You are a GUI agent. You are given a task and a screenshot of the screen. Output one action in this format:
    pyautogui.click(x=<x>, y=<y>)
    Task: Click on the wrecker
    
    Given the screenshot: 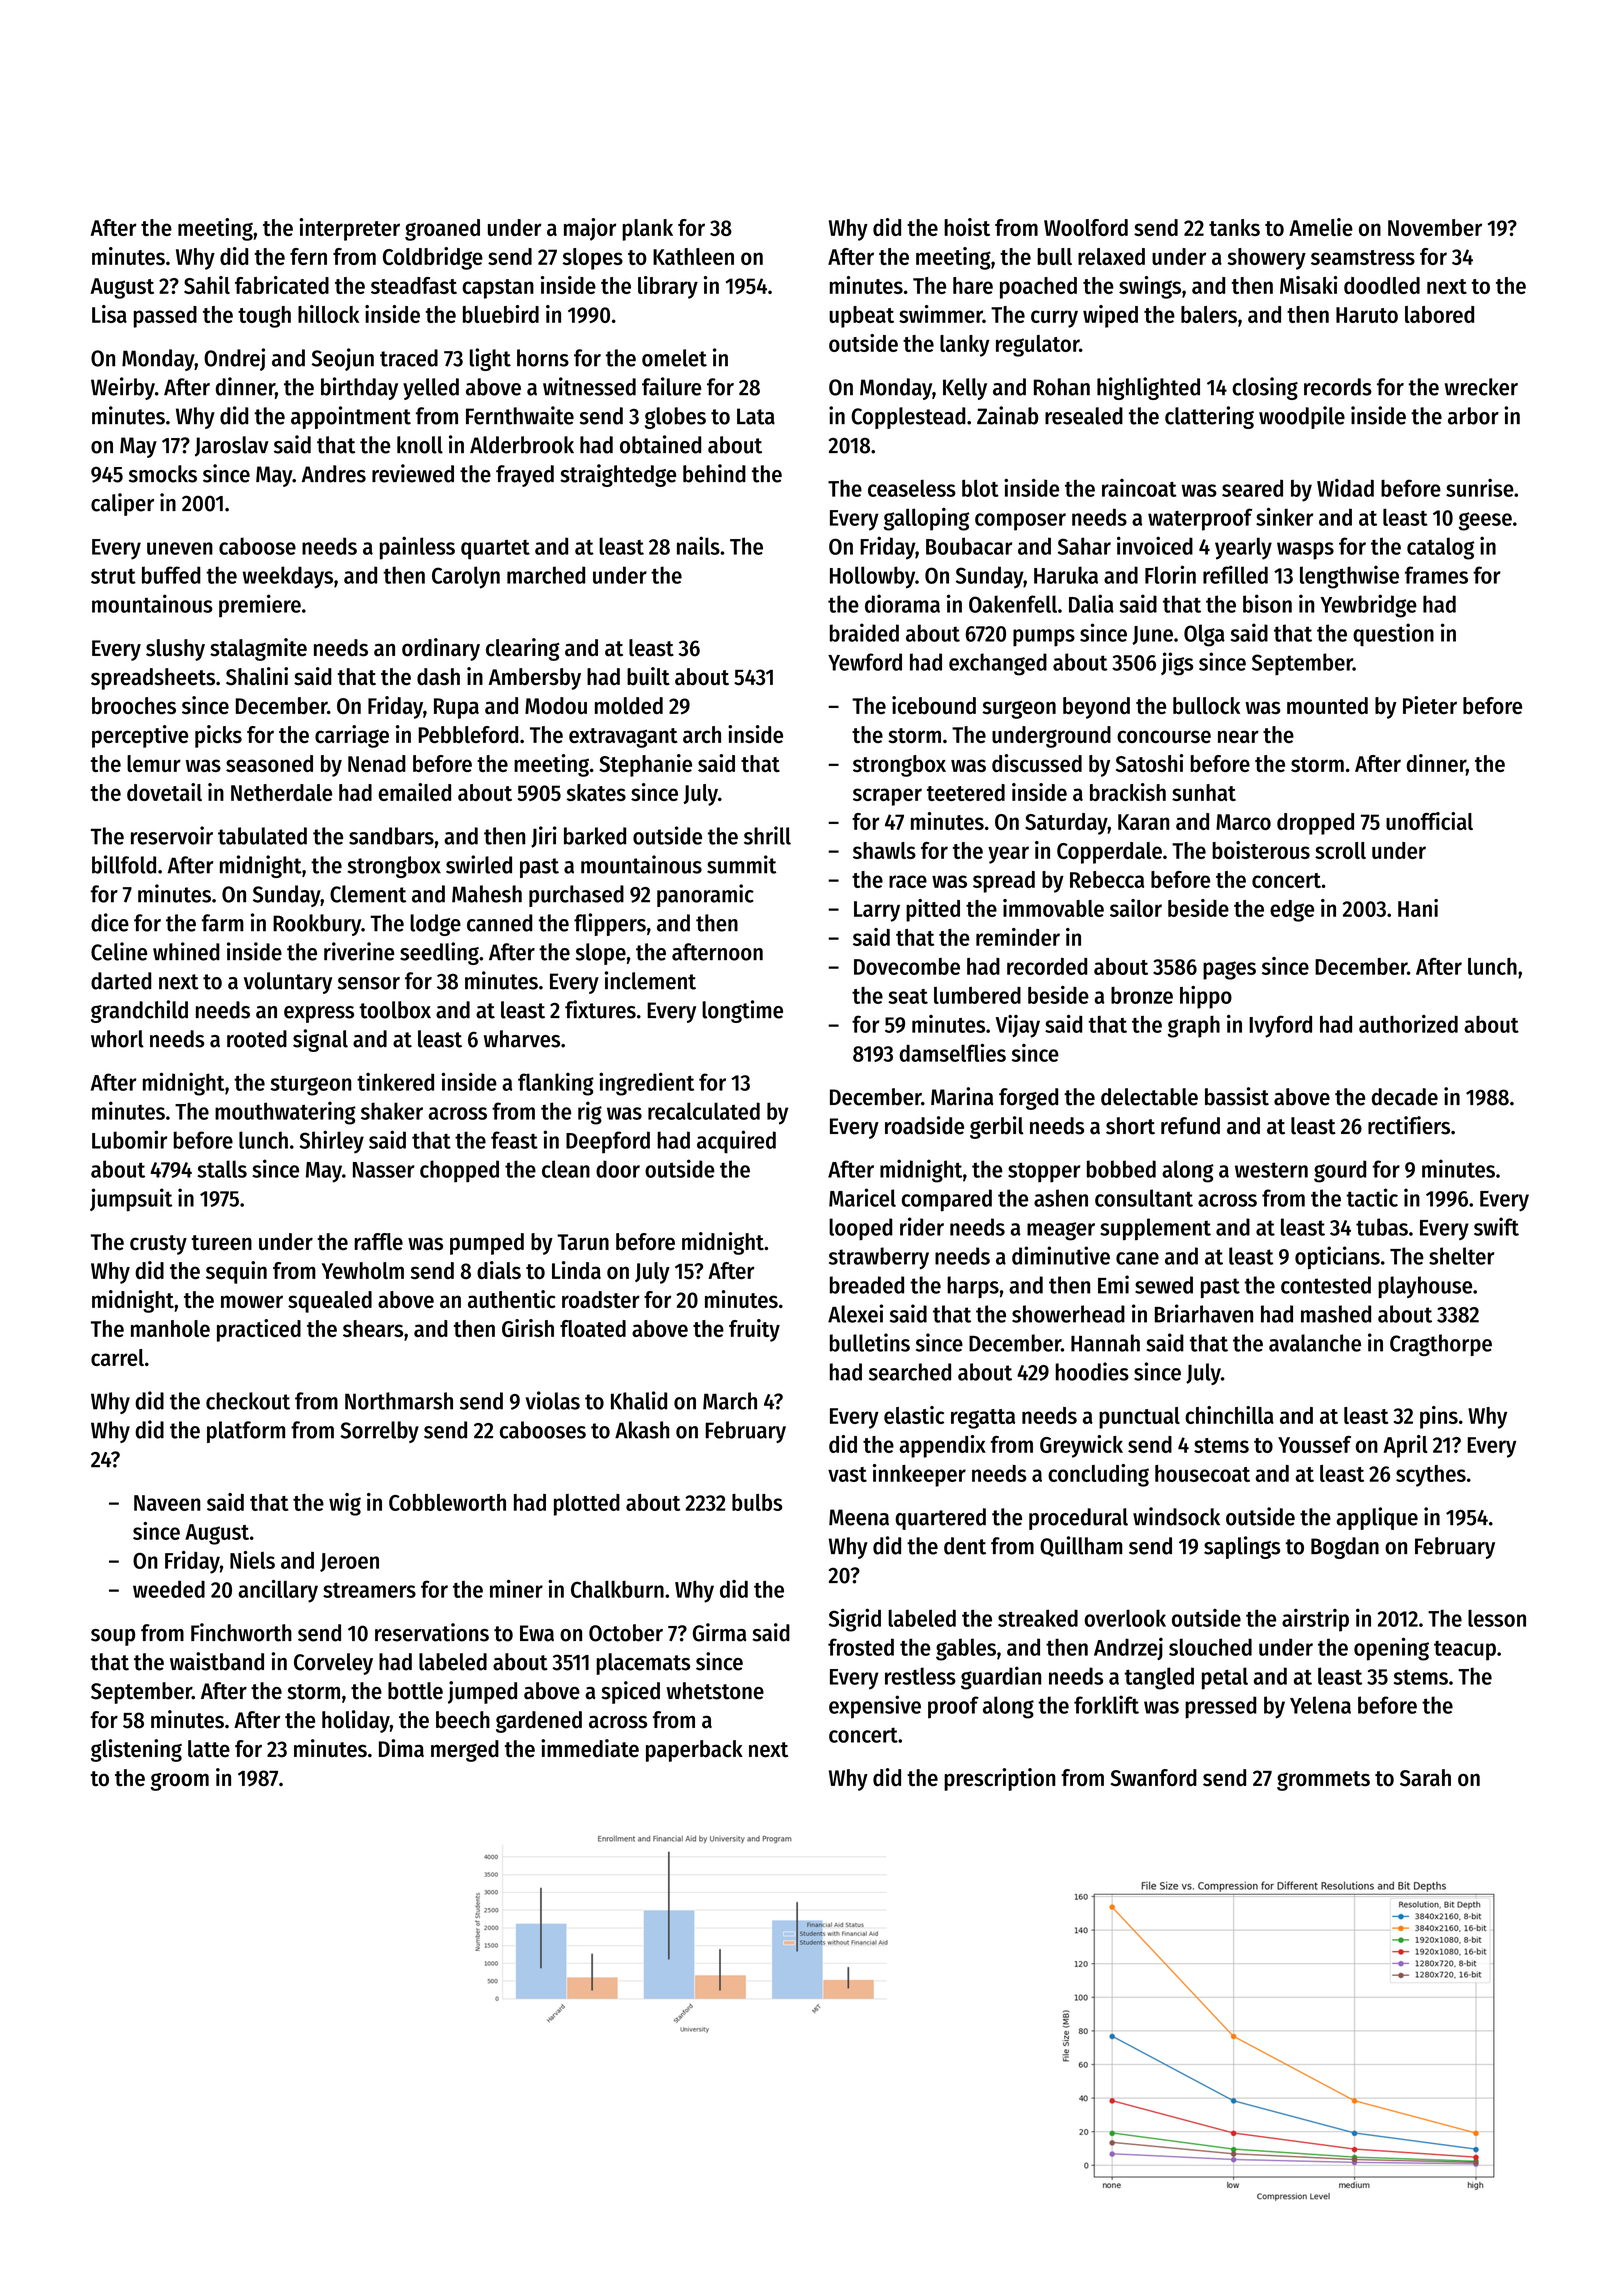 What is the action you would take?
    pyautogui.click(x=1481, y=387)
